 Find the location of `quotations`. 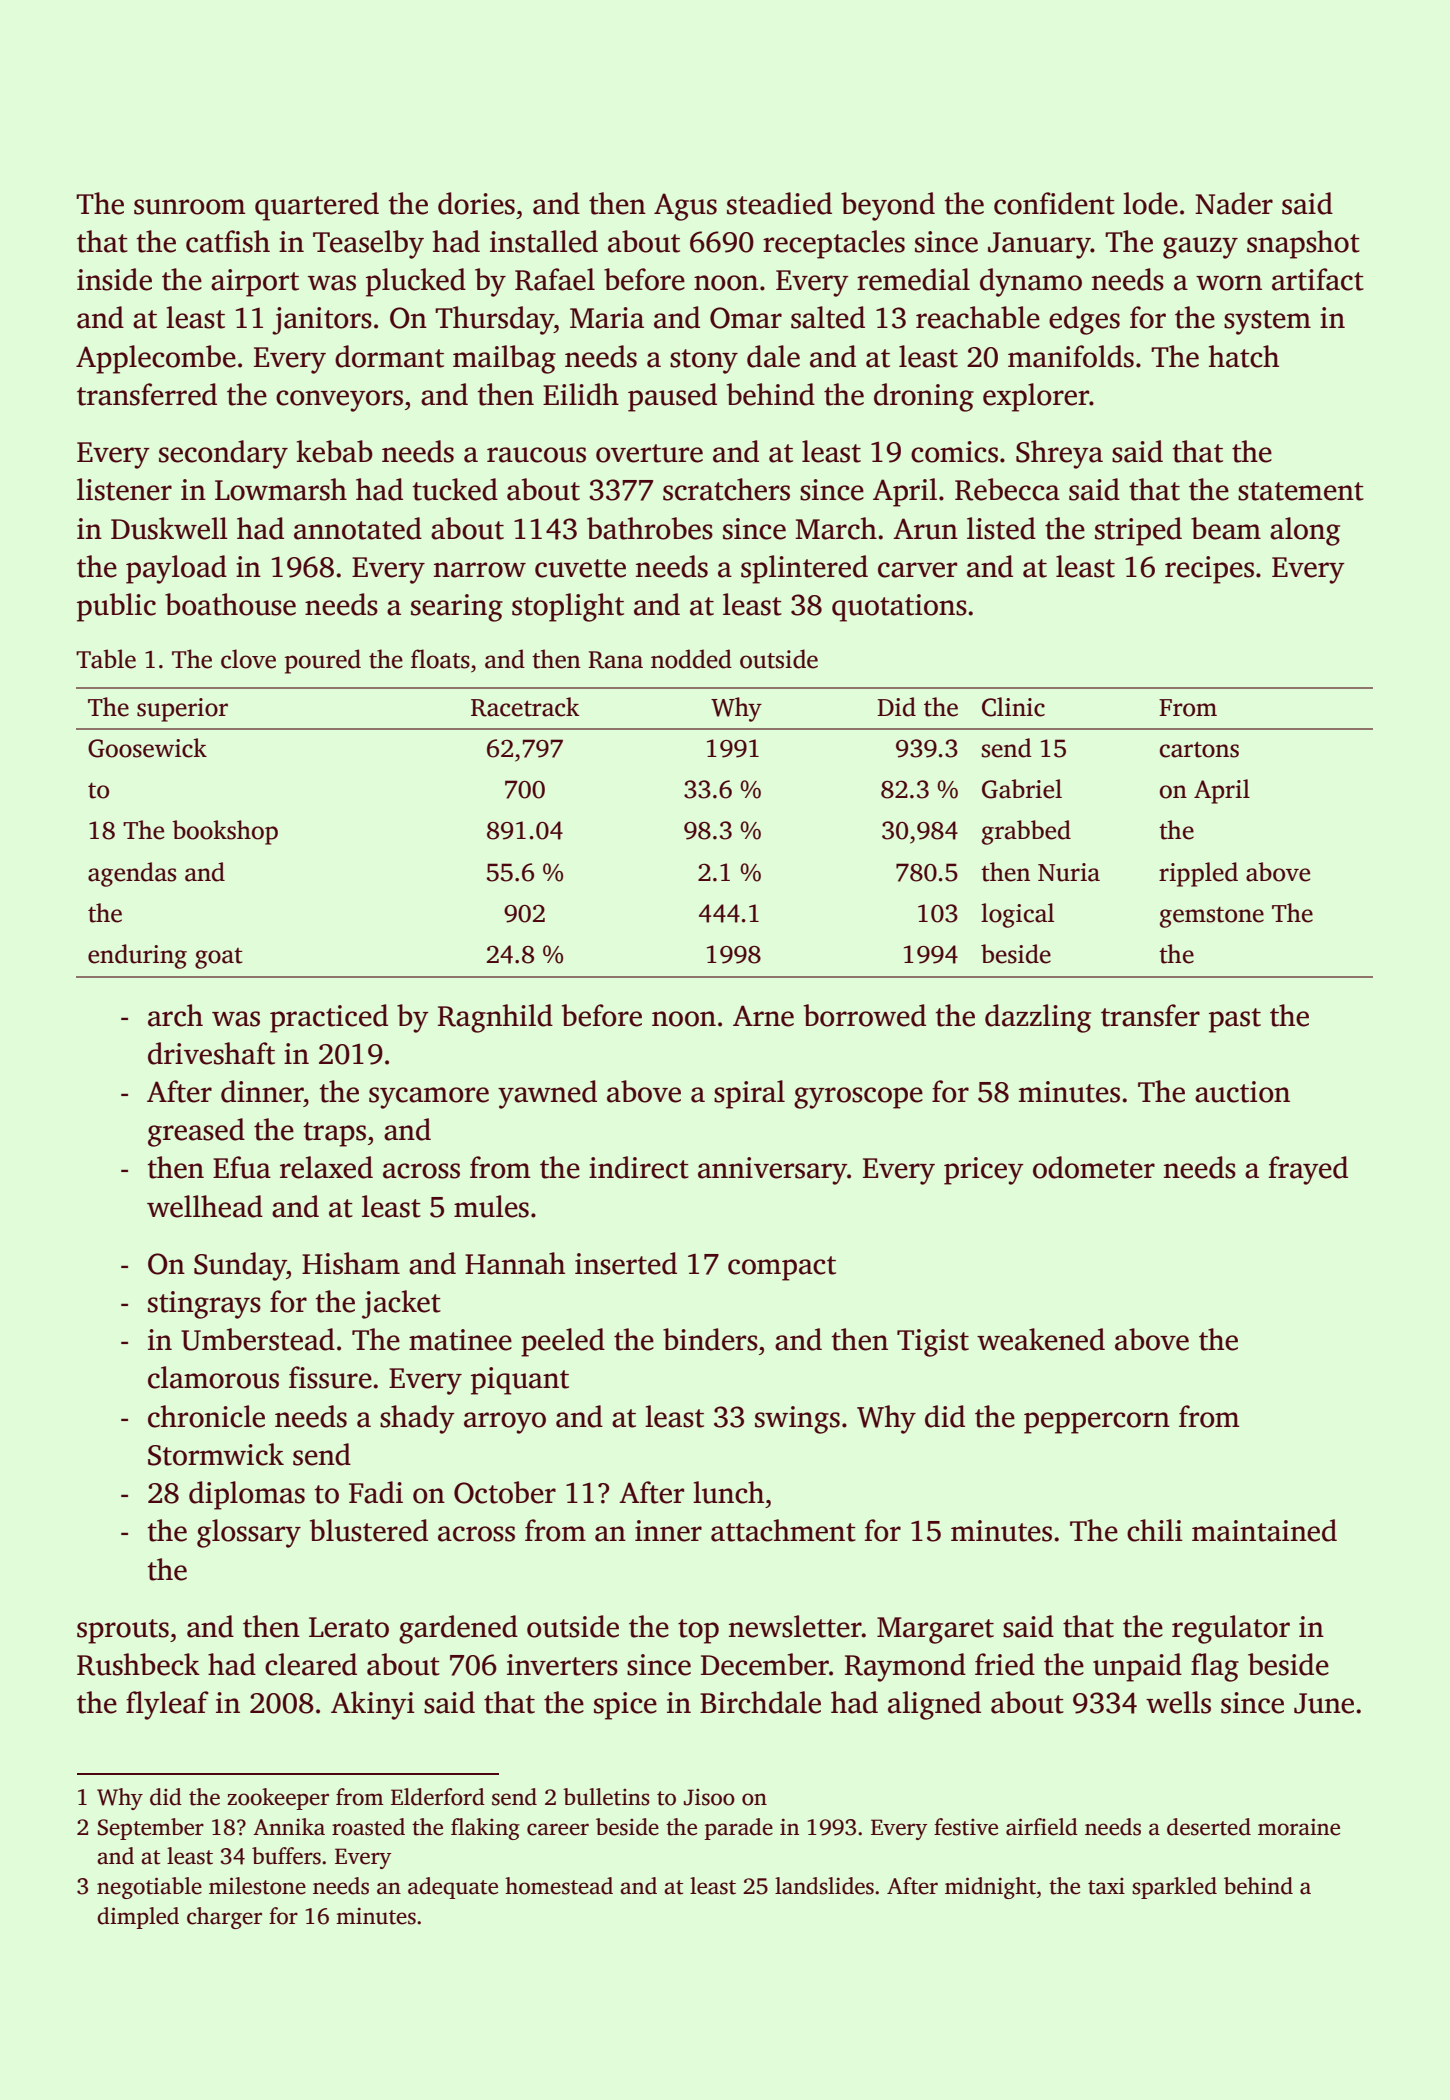

quotations is located at coordinates (899, 608).
